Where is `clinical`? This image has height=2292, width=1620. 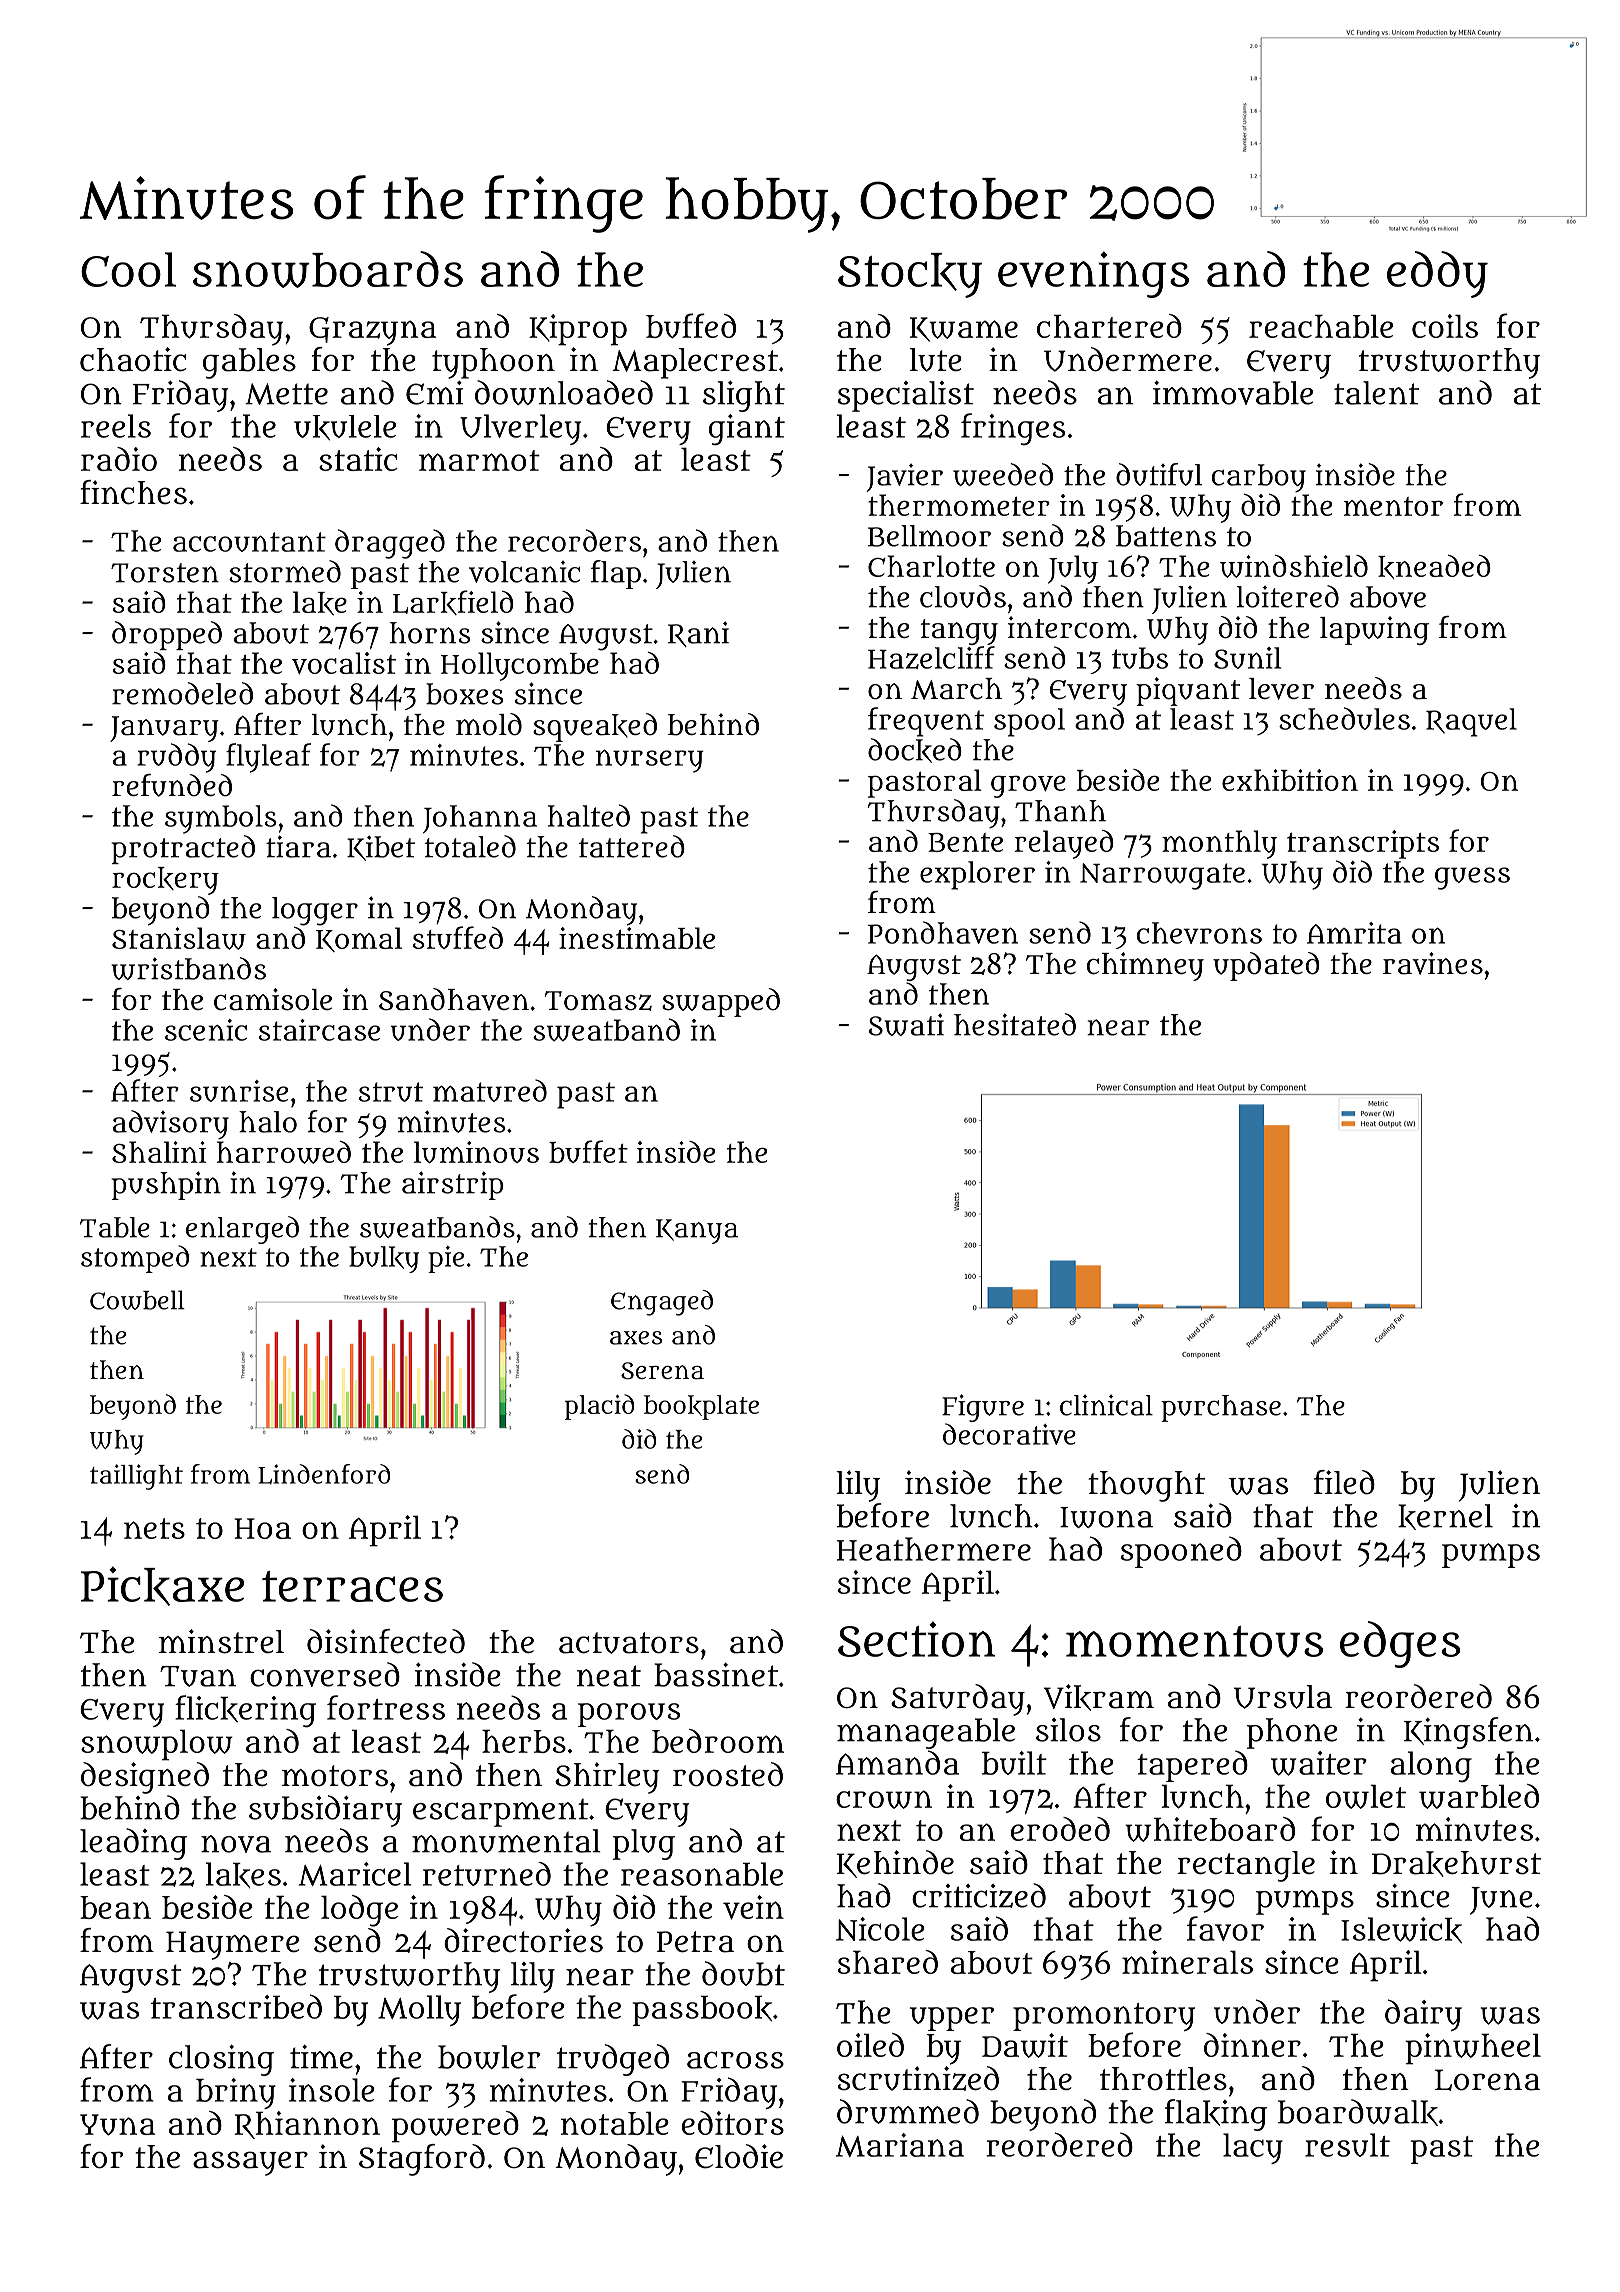 clinical is located at coordinates (1106, 1405).
